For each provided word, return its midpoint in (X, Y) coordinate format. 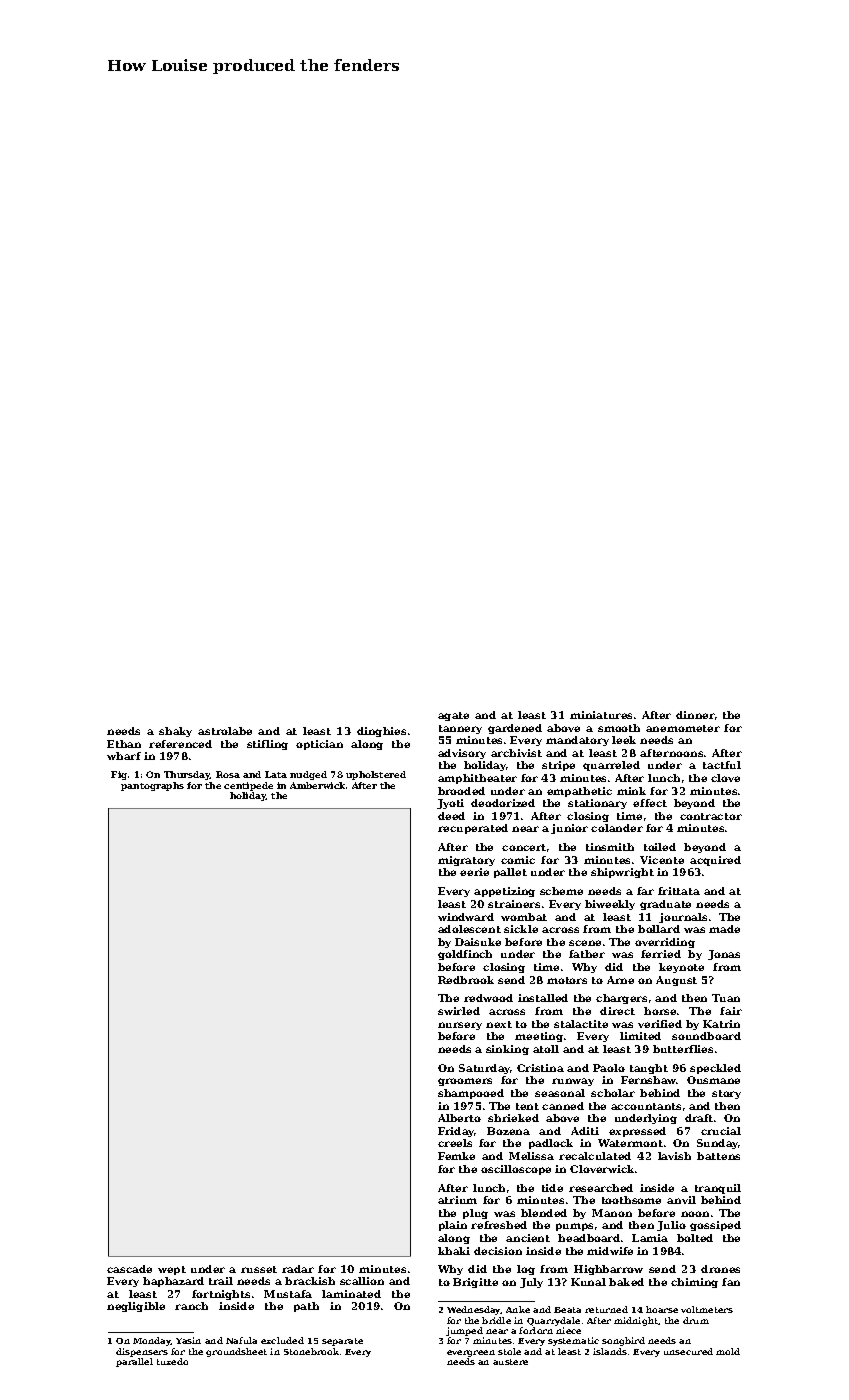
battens (718, 1156)
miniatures (601, 715)
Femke (456, 1156)
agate (453, 716)
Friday (456, 1132)
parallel (134, 1362)
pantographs (152, 786)
